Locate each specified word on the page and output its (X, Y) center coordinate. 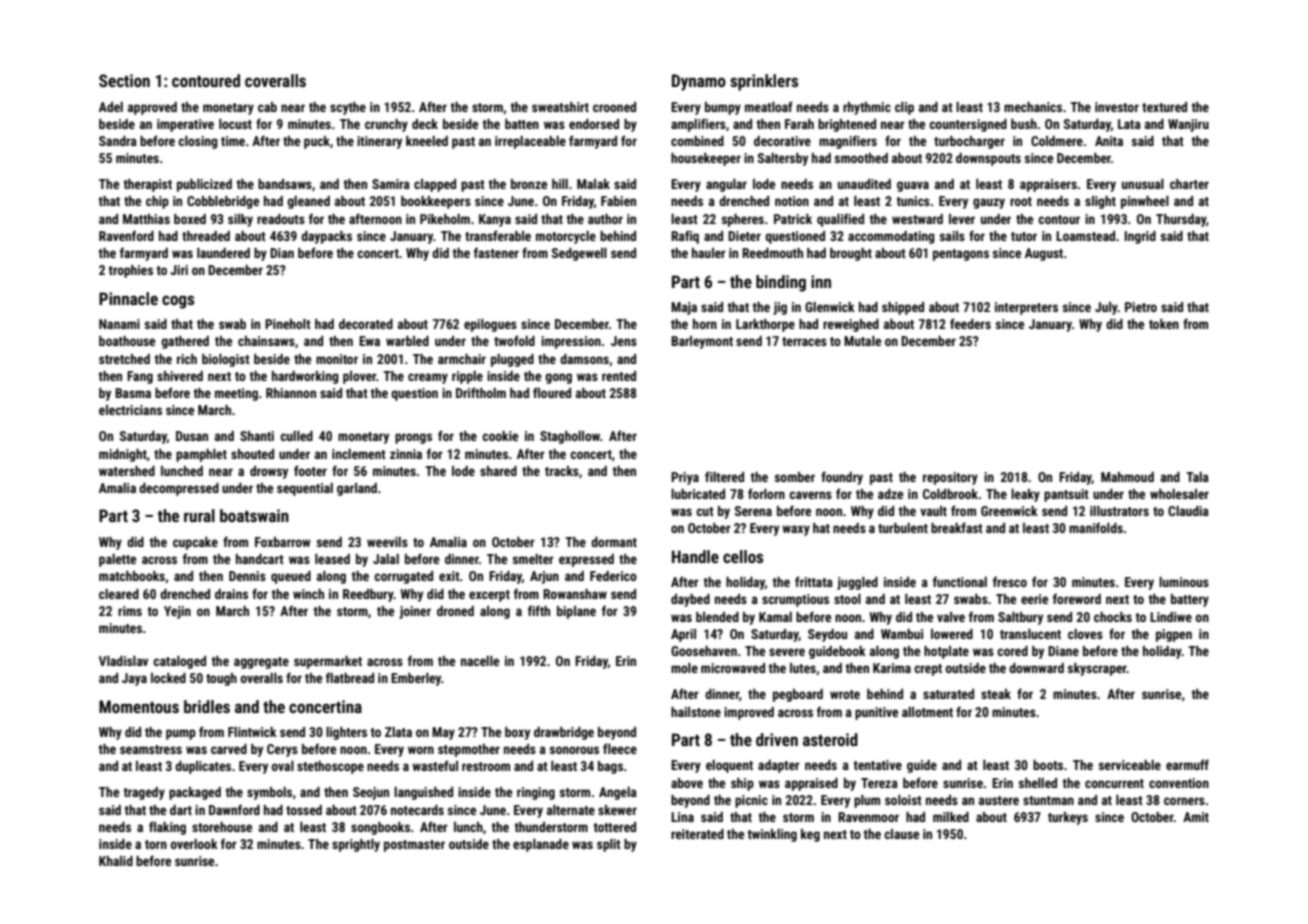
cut (705, 511)
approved (152, 108)
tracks (562, 471)
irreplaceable (530, 142)
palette (117, 560)
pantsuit (1066, 495)
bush (1024, 124)
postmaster (414, 846)
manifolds (1096, 527)
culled (296, 436)
